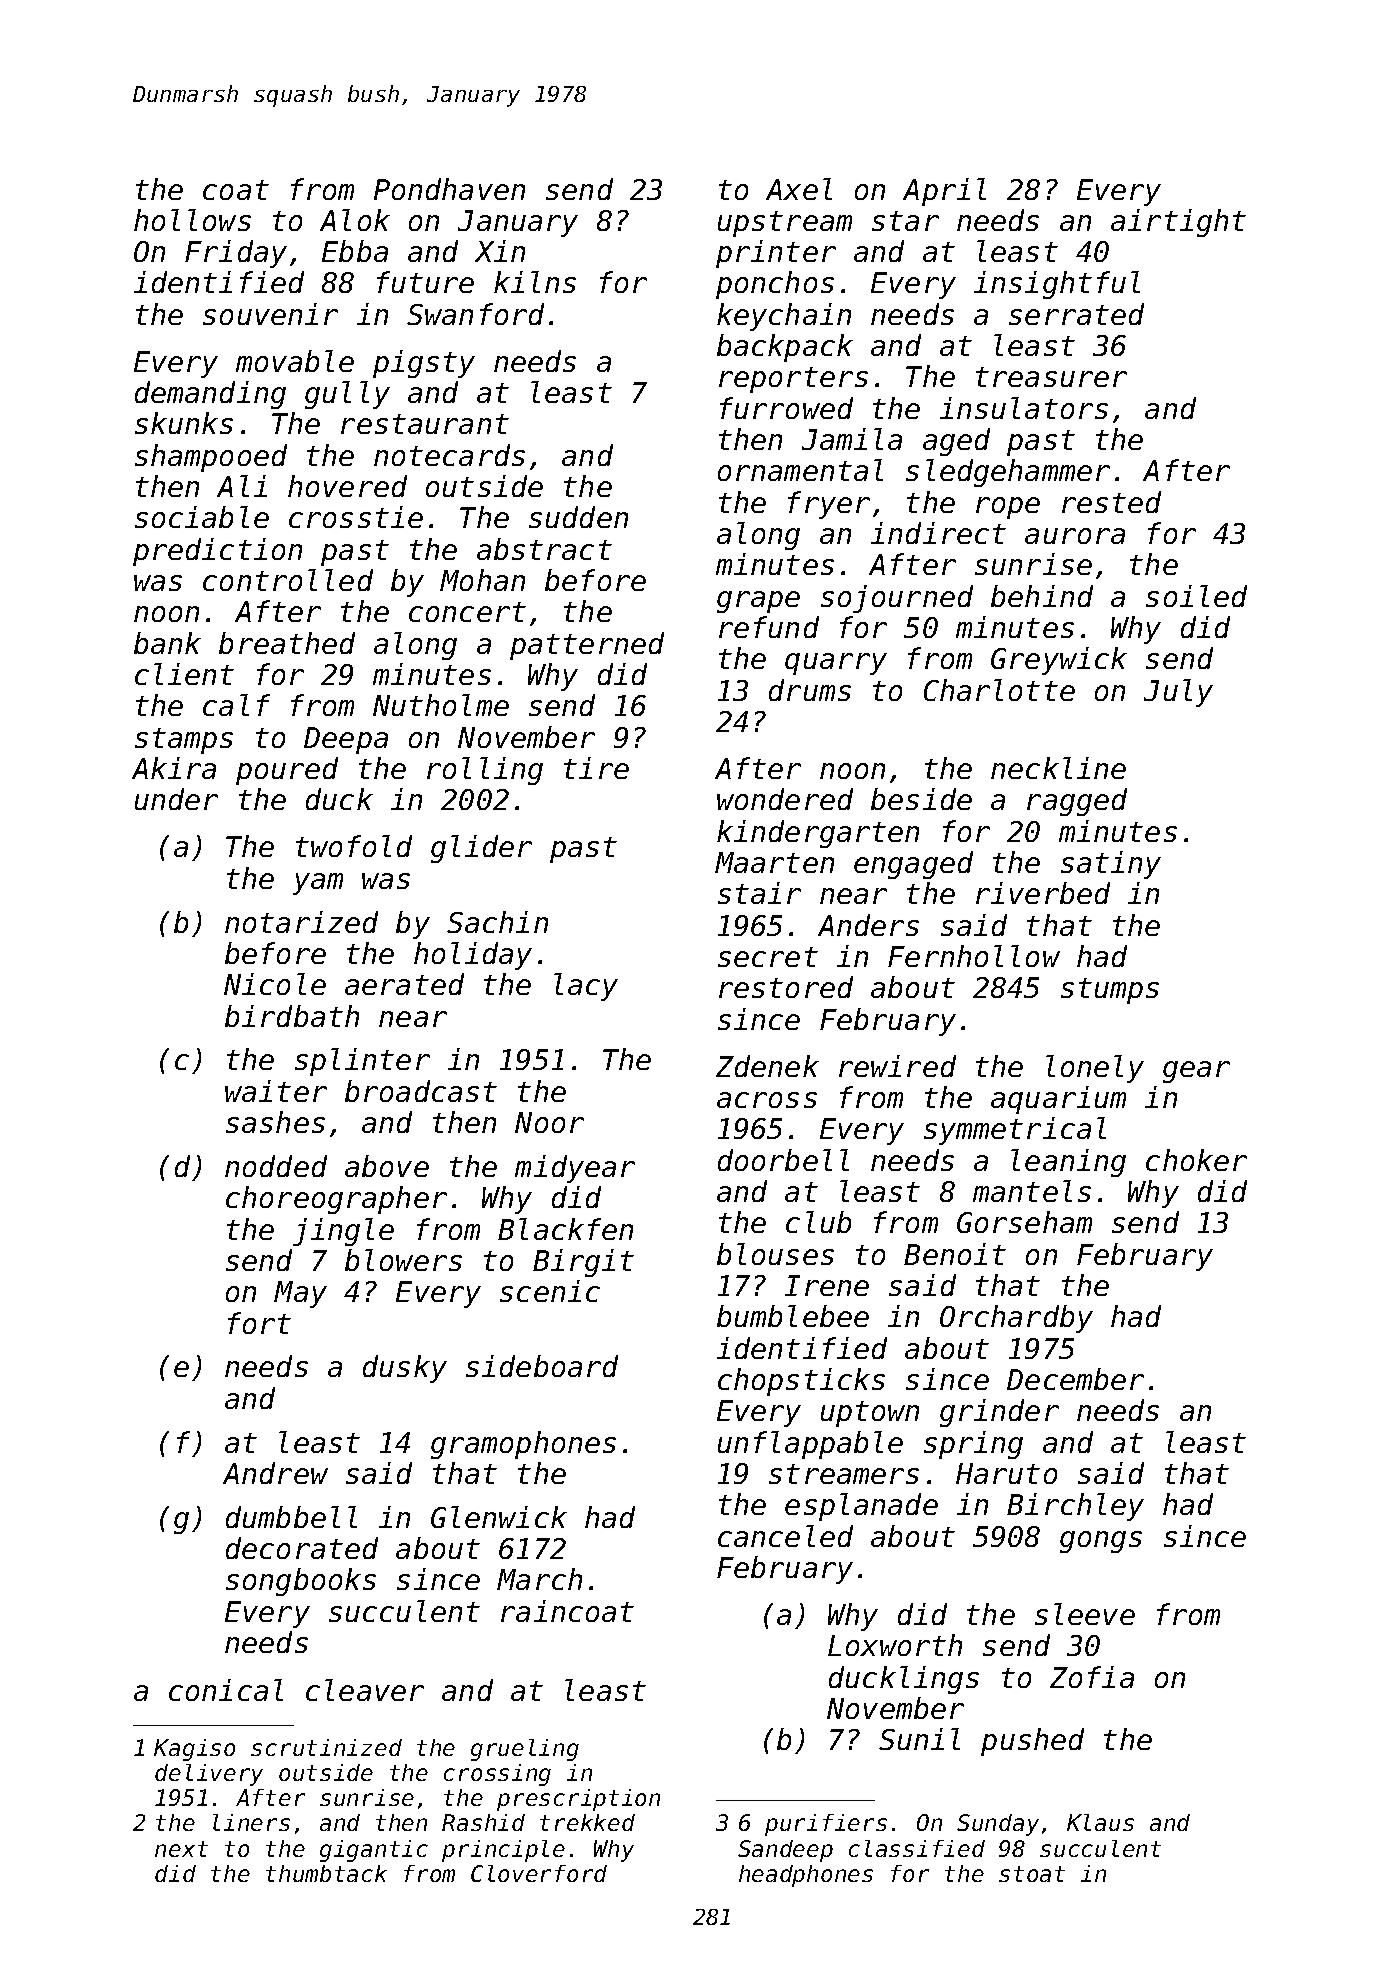  What do you see at coordinates (1101, 1542) in the image?
I see `gongs` at bounding box center [1101, 1542].
